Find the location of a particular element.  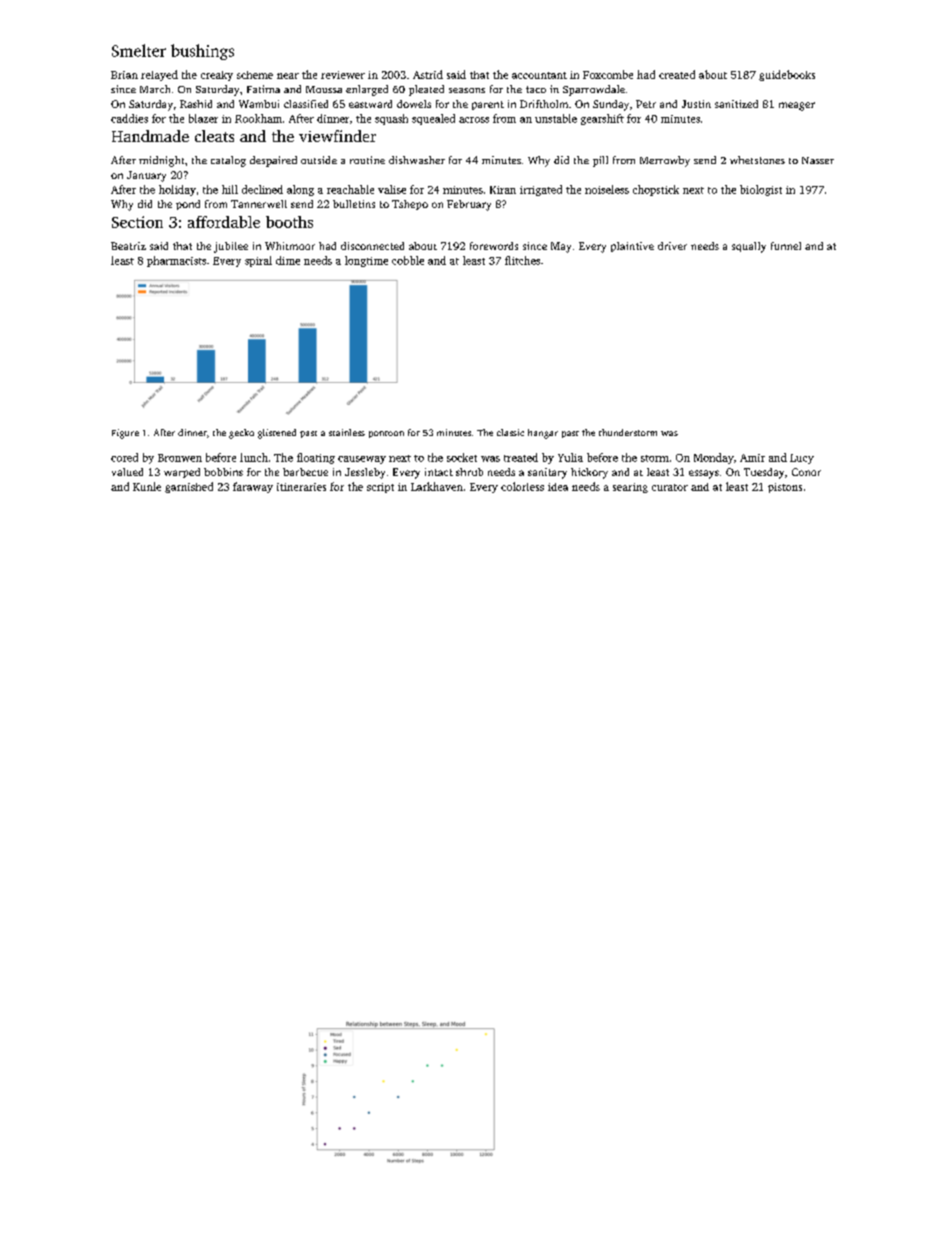

Smelter is located at coordinates (139, 50).
